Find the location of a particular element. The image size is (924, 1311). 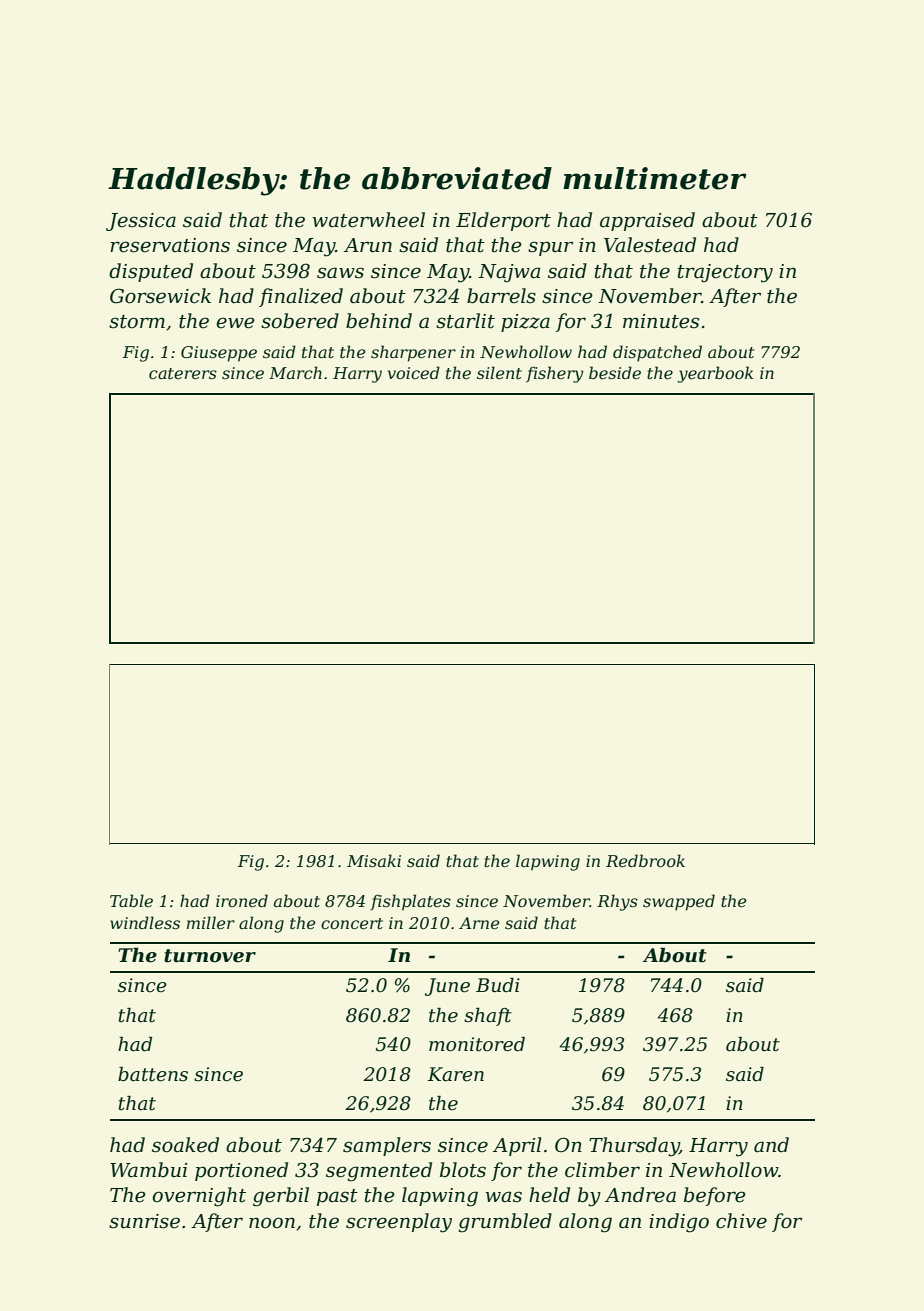

waterwheel is located at coordinates (368, 220).
